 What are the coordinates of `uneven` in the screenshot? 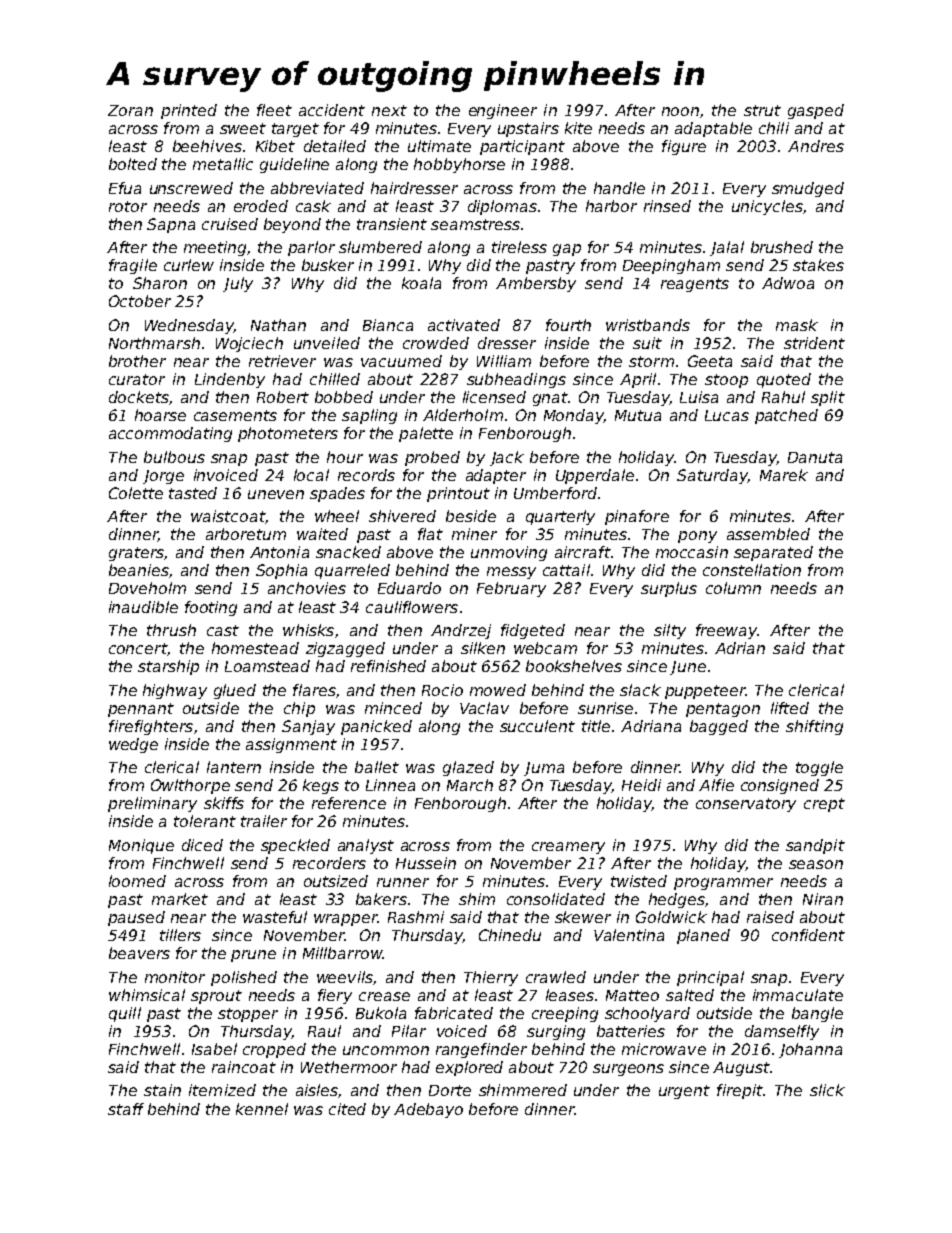 It's located at (276, 494).
